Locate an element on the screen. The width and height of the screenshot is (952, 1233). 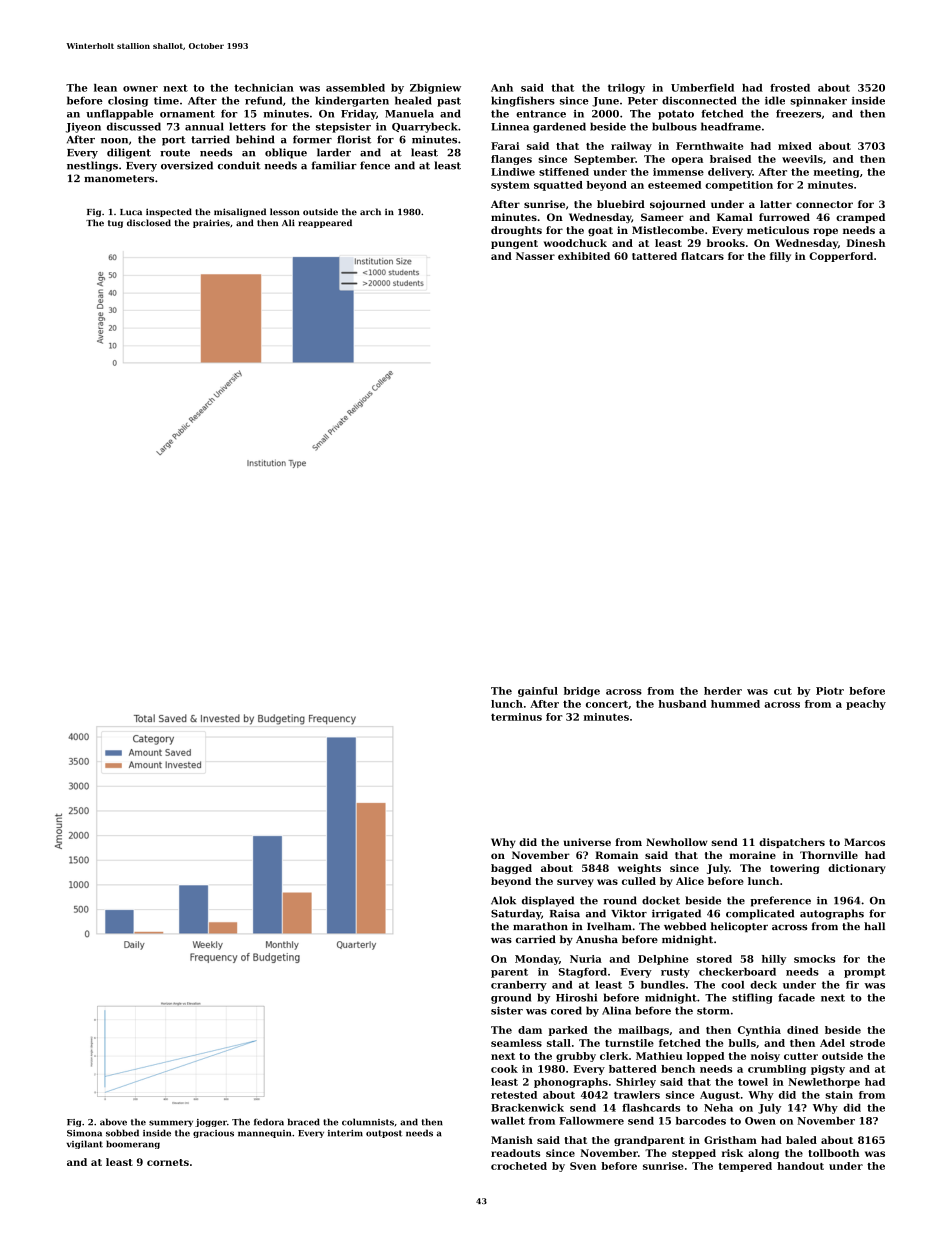
crocheted is located at coordinates (519, 1166).
